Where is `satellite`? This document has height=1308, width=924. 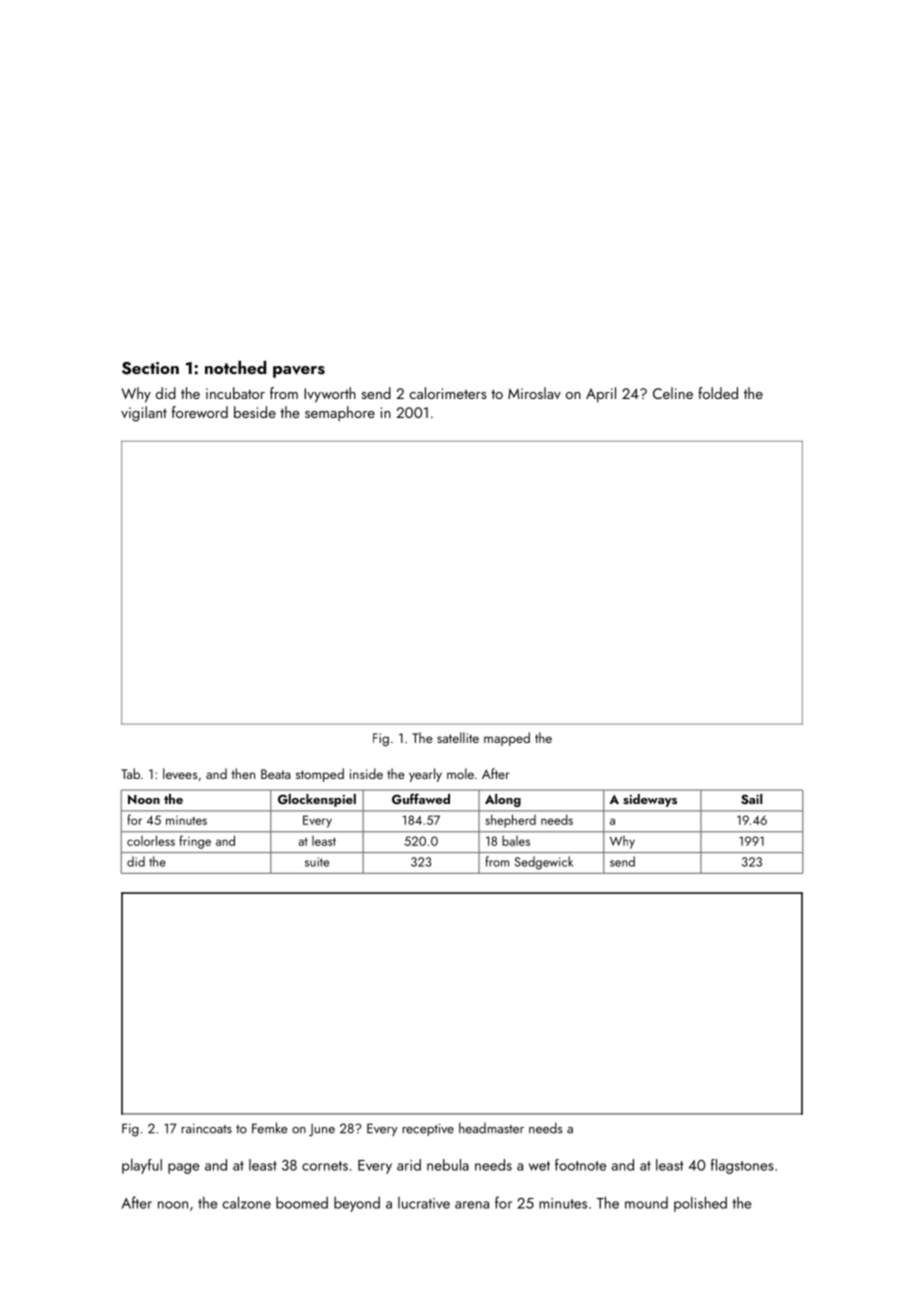
satellite is located at coordinates (458, 737).
